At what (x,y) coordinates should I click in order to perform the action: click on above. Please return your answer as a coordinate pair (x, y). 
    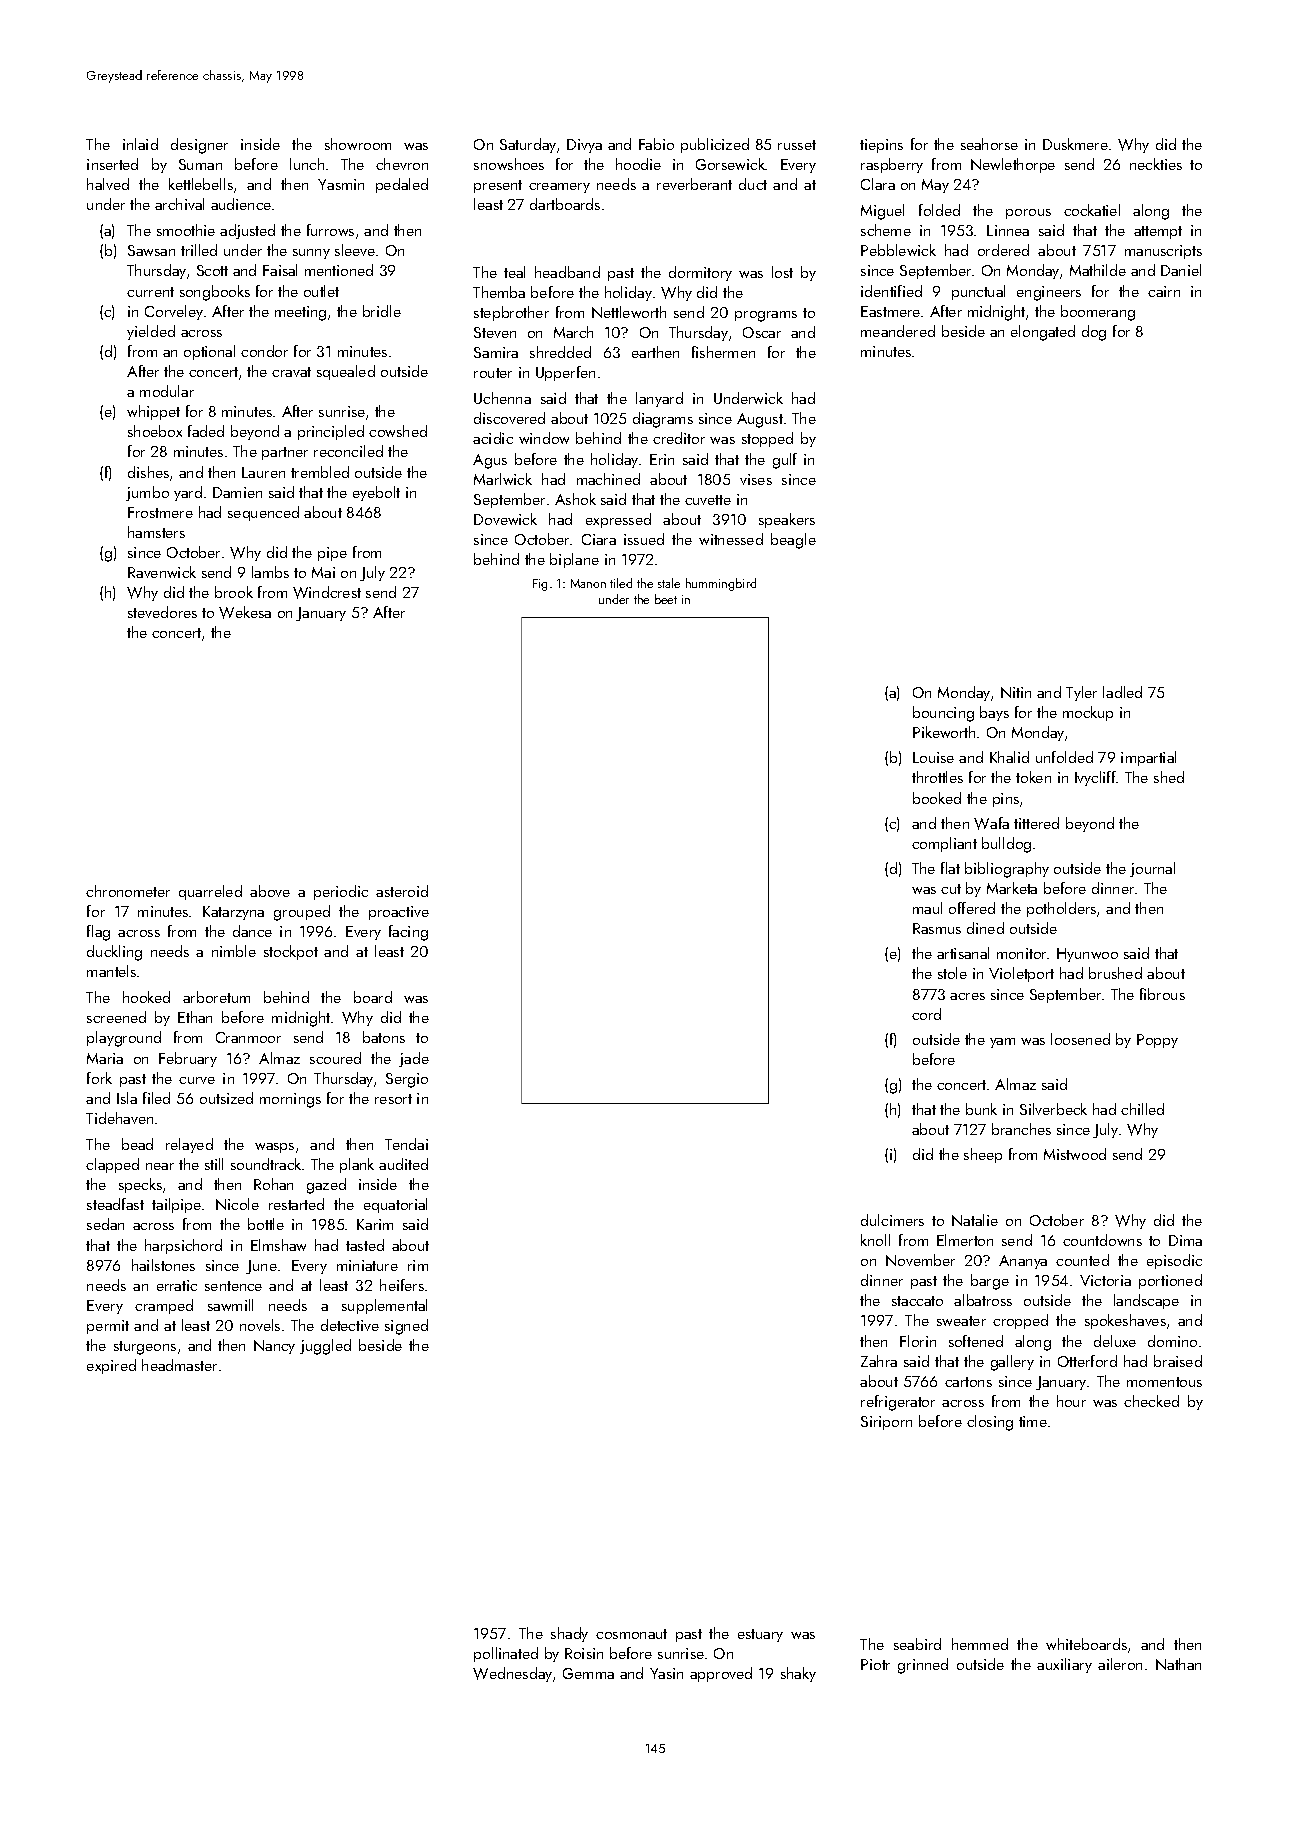
    Looking at the image, I should click on (270, 891).
